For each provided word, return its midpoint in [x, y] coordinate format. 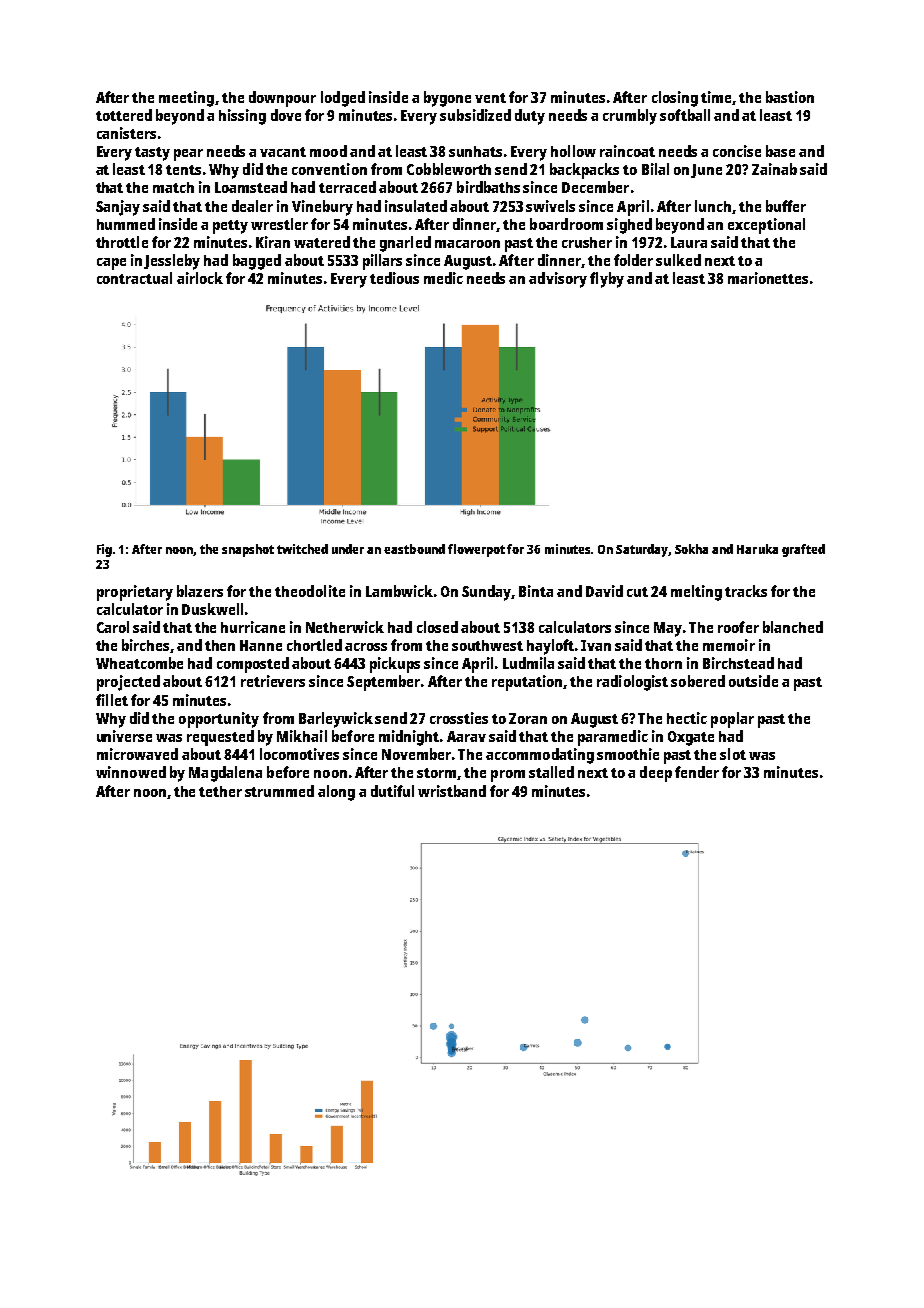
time [716, 97]
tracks [746, 591]
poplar [732, 720]
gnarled [405, 244]
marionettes [768, 278]
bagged [257, 262]
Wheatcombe [139, 663]
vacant [283, 152]
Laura [689, 242]
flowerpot [476, 550]
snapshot [248, 550]
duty [530, 117]
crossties [459, 718]
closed [437, 627]
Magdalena [225, 774]
